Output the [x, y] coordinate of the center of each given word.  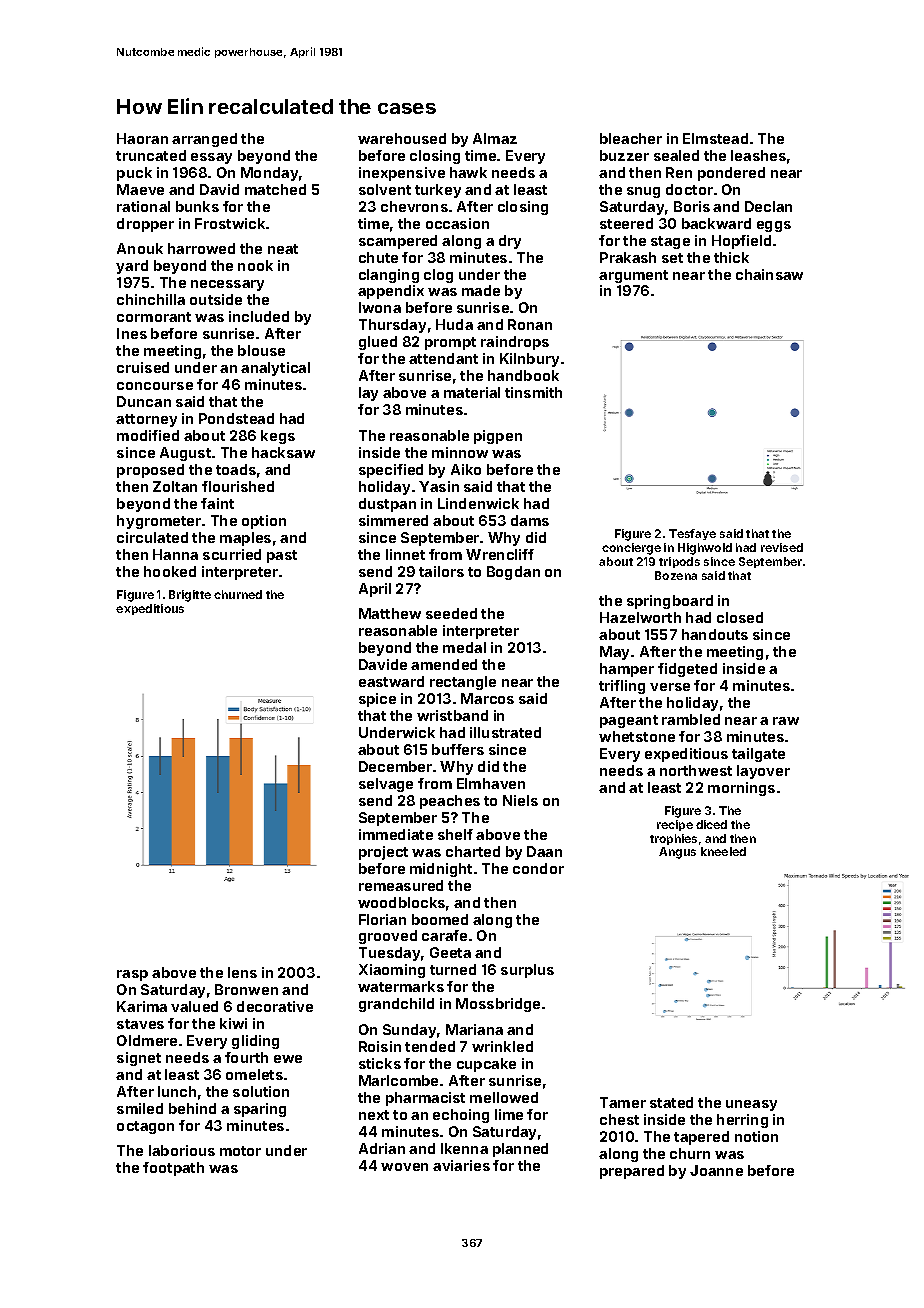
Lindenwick [478, 503]
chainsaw [769, 274]
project [383, 853]
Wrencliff [500, 554]
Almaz [495, 138]
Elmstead [715, 138]
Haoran [142, 138]
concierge [631, 549]
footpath [173, 1169]
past [282, 556]
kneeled [723, 851]
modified [148, 435]
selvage [386, 785]
